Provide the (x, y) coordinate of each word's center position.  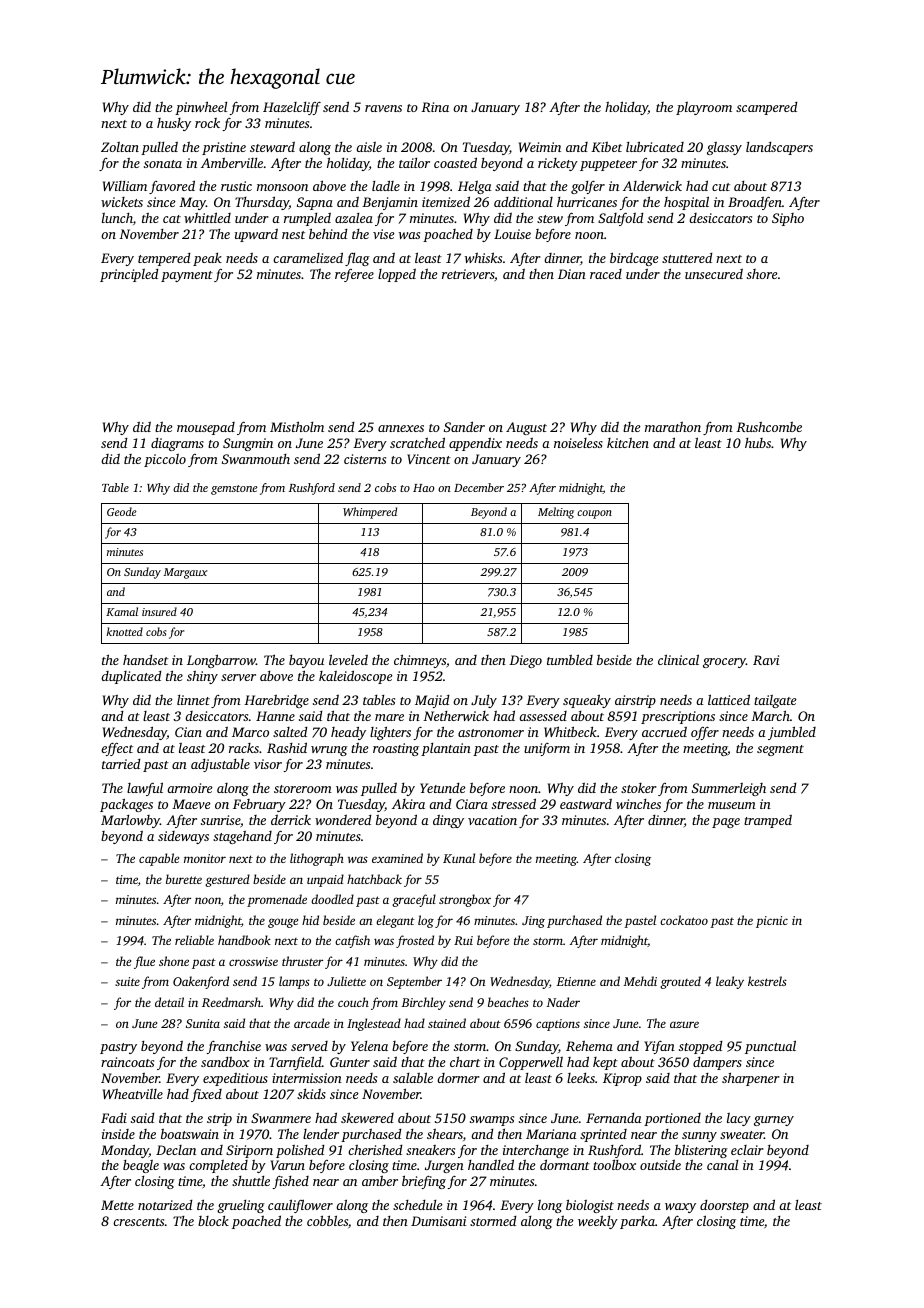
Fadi (114, 1117)
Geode (122, 511)
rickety (558, 164)
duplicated (131, 677)
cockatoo (684, 920)
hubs (758, 443)
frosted (415, 941)
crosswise (253, 961)
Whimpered (370, 513)
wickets (122, 202)
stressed (514, 803)
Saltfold (620, 219)
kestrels (767, 981)
